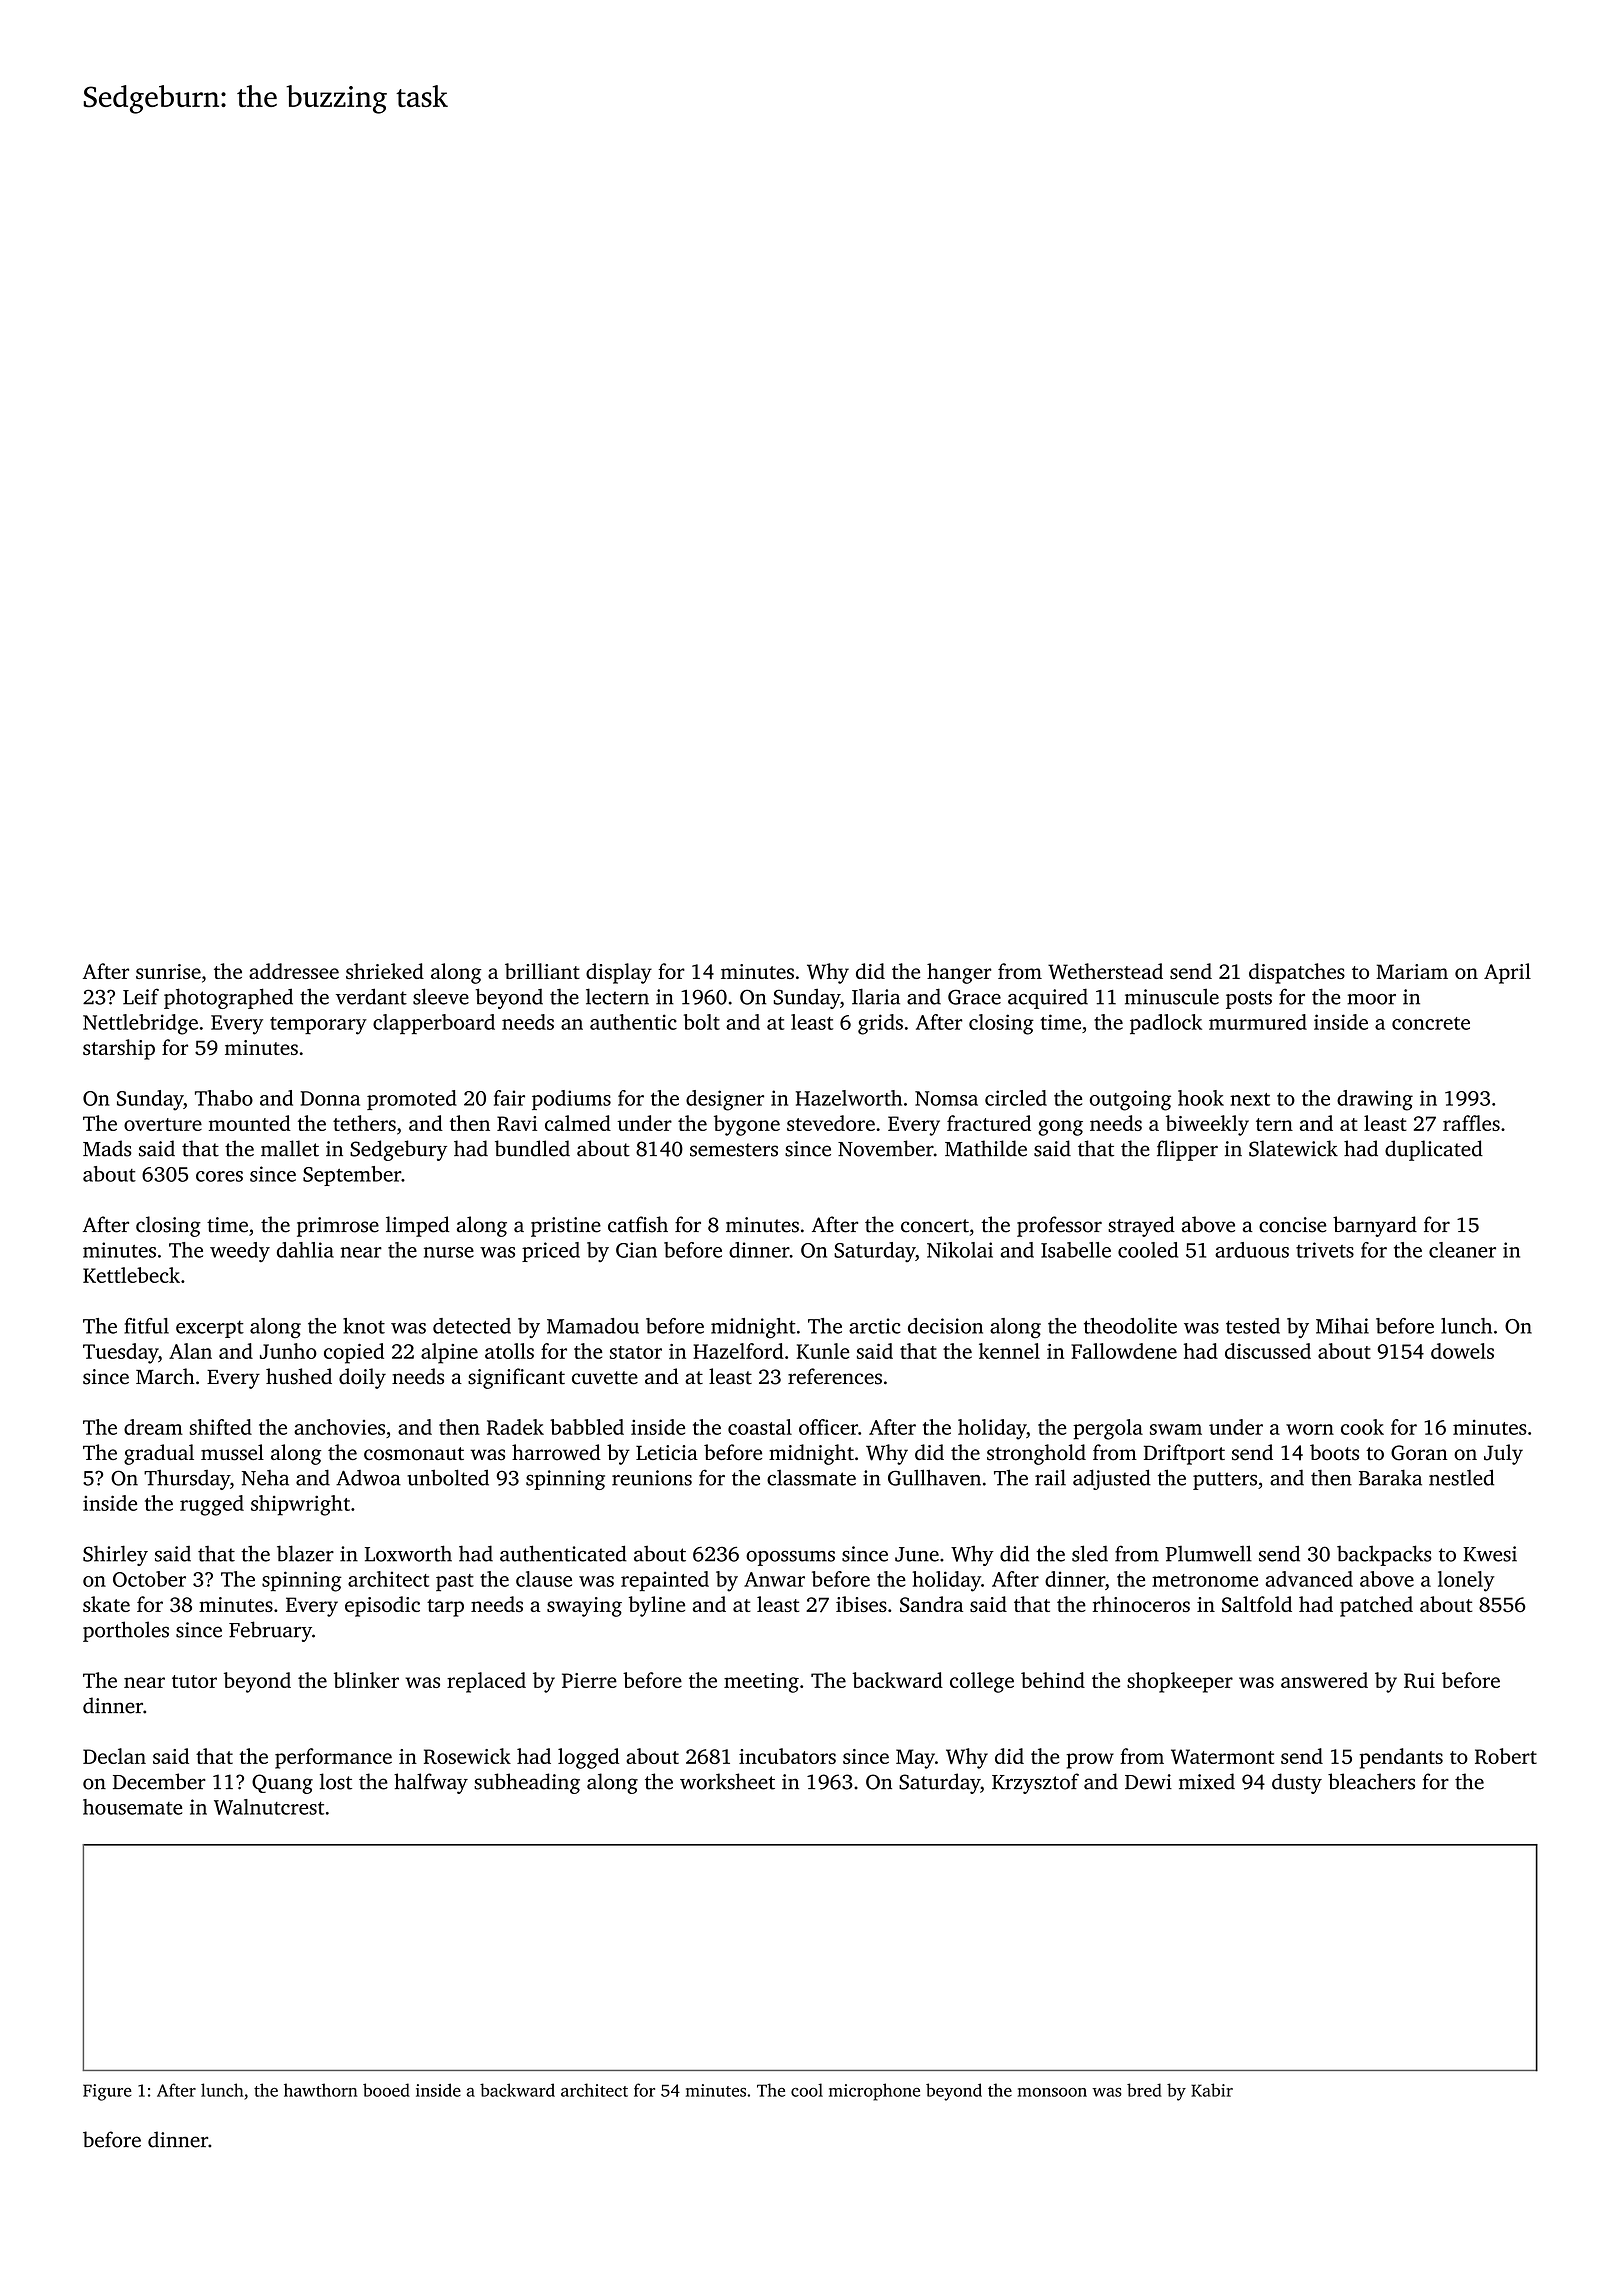  Describe the element at coordinates (1371, 1781) in the image. I see `bleachers` at that location.
